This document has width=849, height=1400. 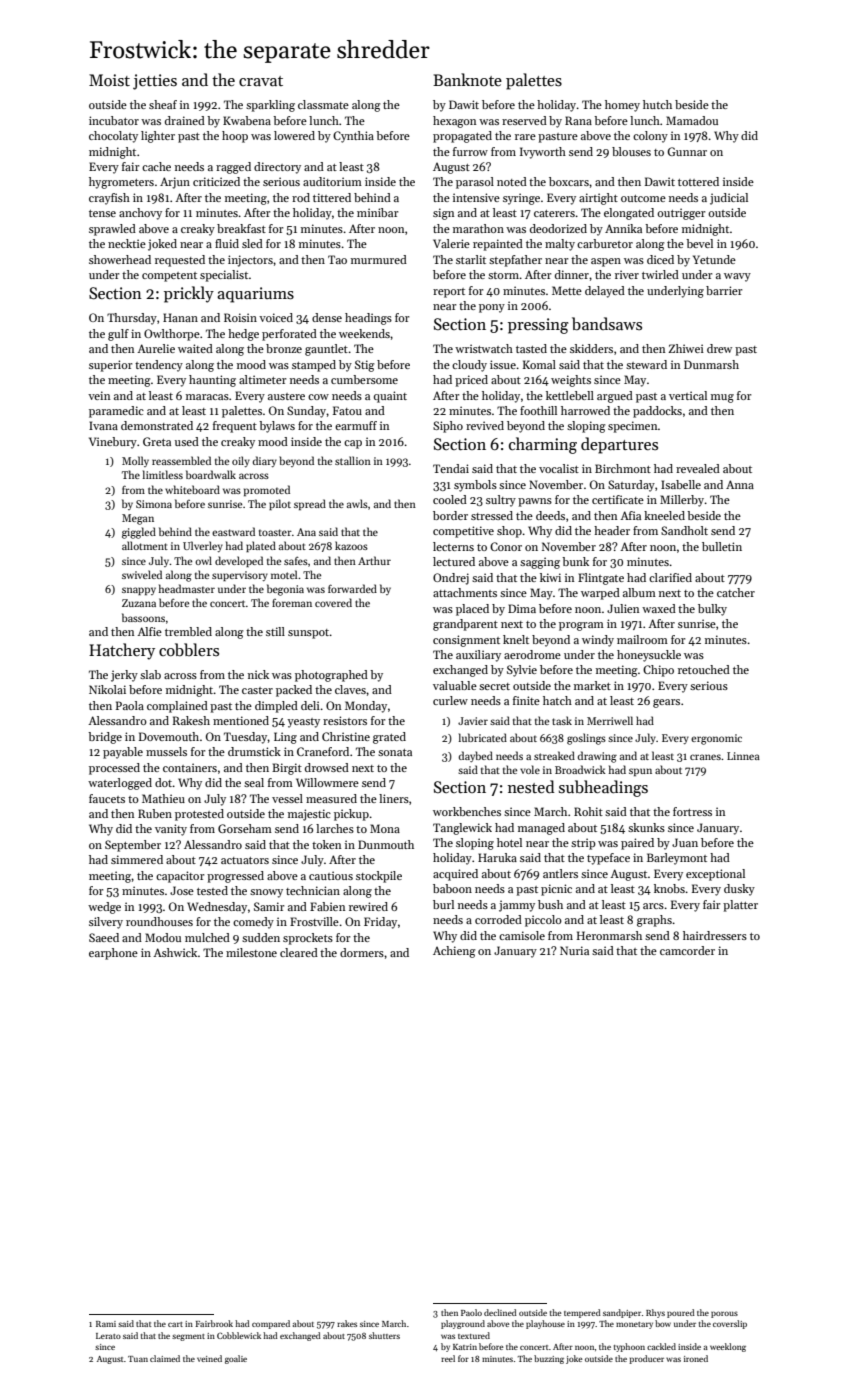 What do you see at coordinates (175, 183) in the document?
I see `Arjun` at bounding box center [175, 183].
